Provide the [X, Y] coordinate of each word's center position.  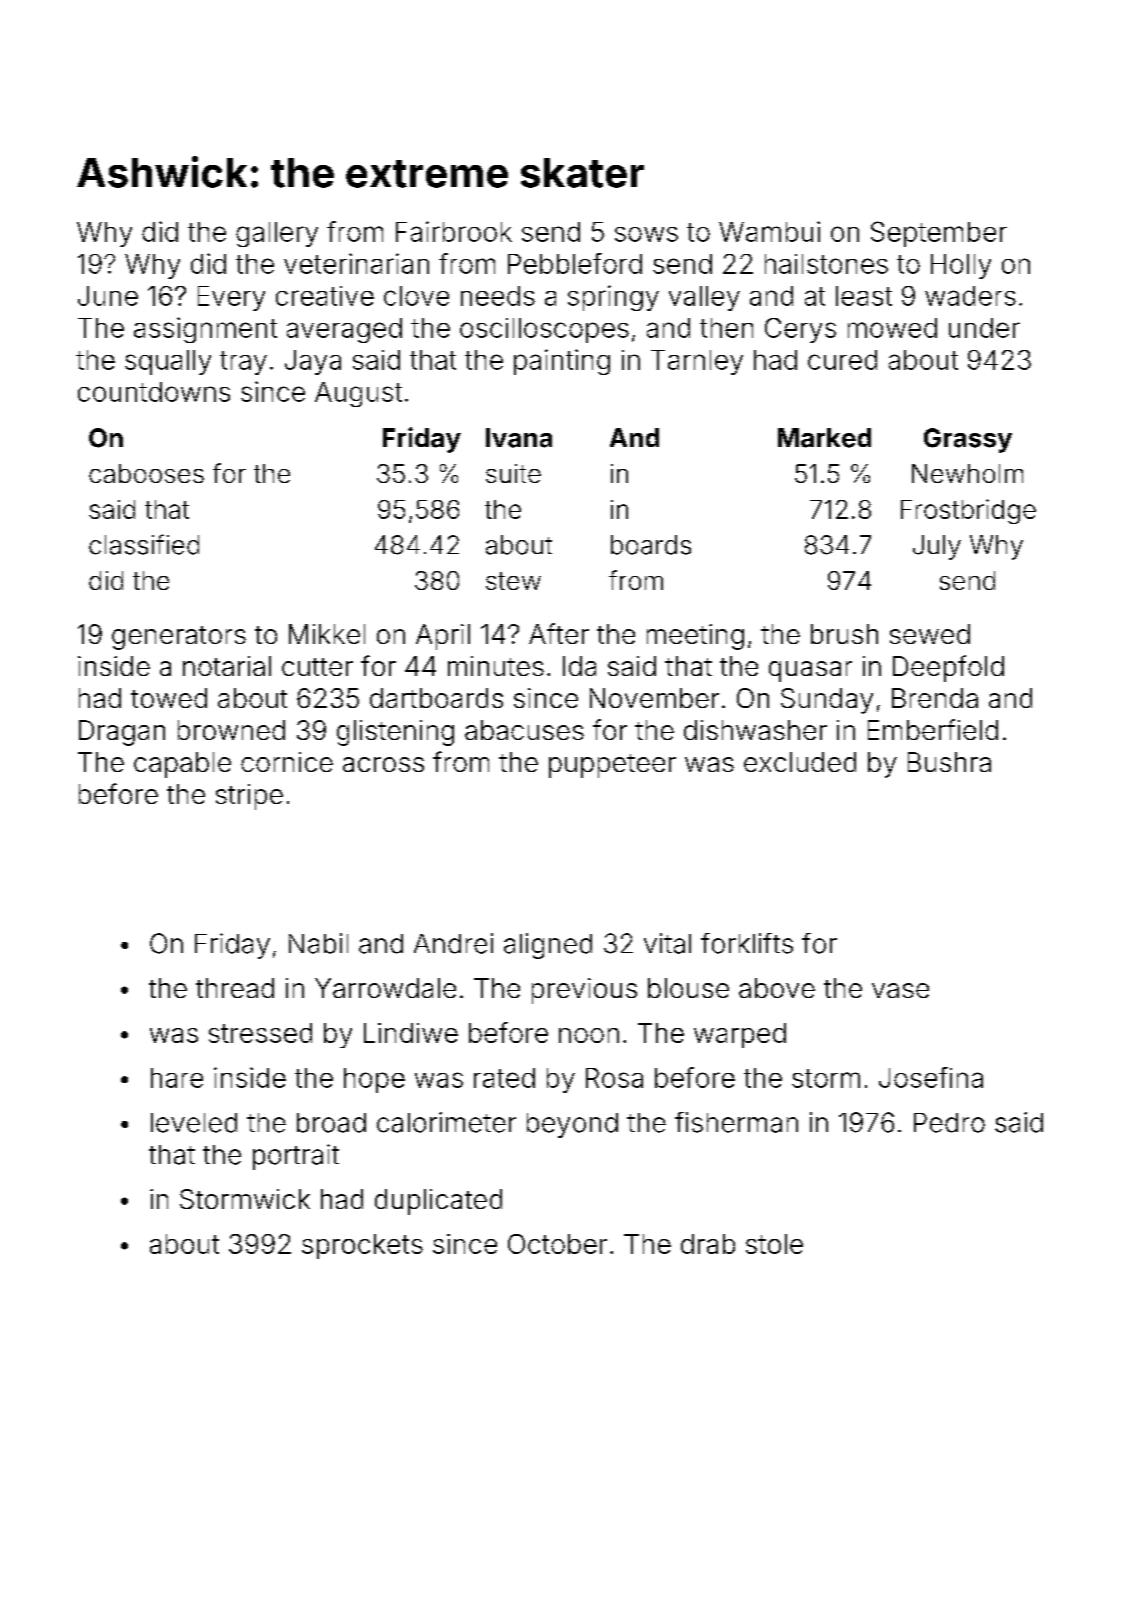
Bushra [949, 762]
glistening [395, 733]
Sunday [827, 701]
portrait [296, 1157]
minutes [496, 666]
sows [646, 234]
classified [144, 544]
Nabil [318, 943]
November [654, 698]
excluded [800, 762]
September [939, 234]
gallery [277, 234]
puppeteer [612, 766]
